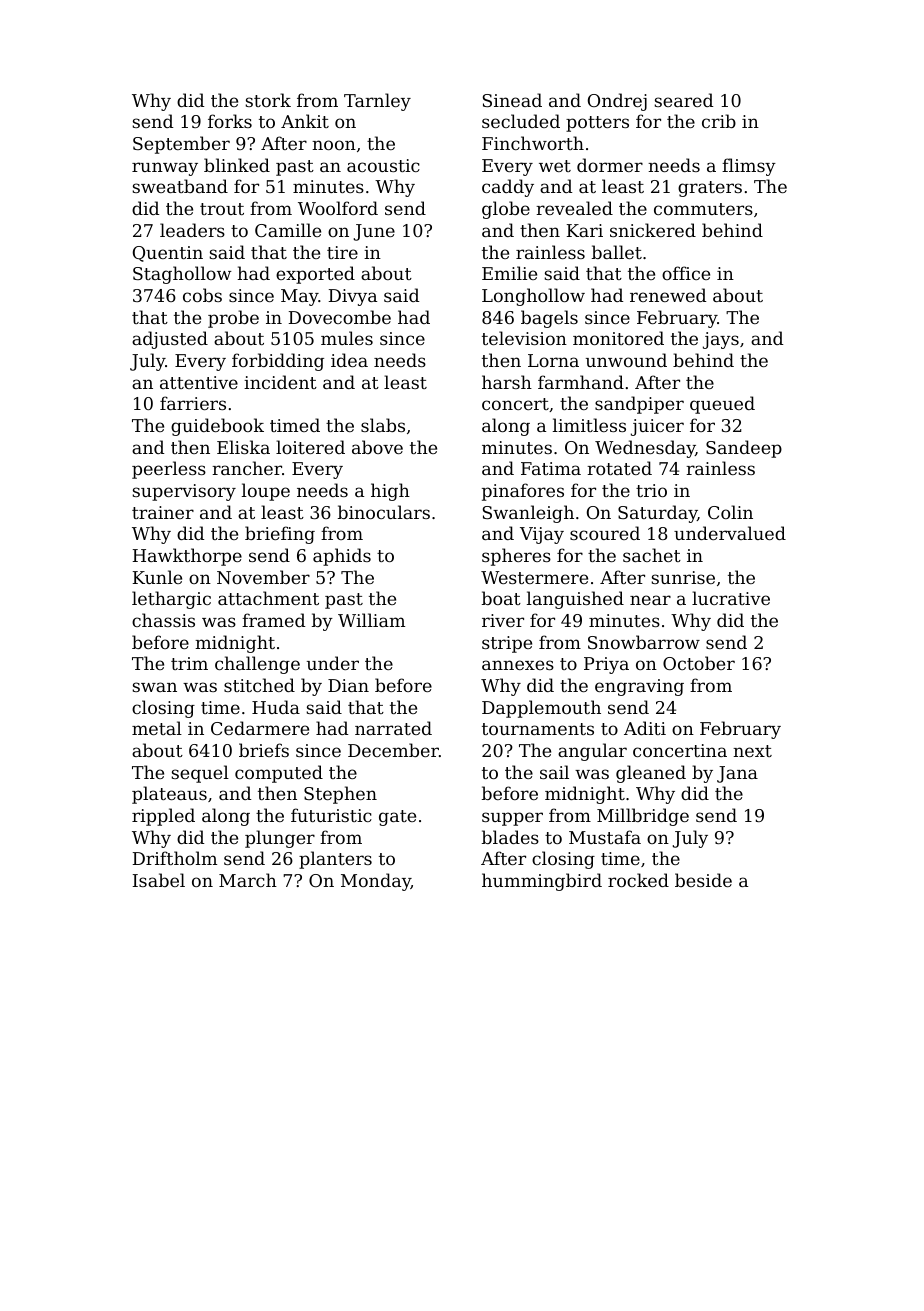 The height and width of the document is (1311, 924). Describe the element at coordinates (334, 145) in the document. I see `noon` at that location.
